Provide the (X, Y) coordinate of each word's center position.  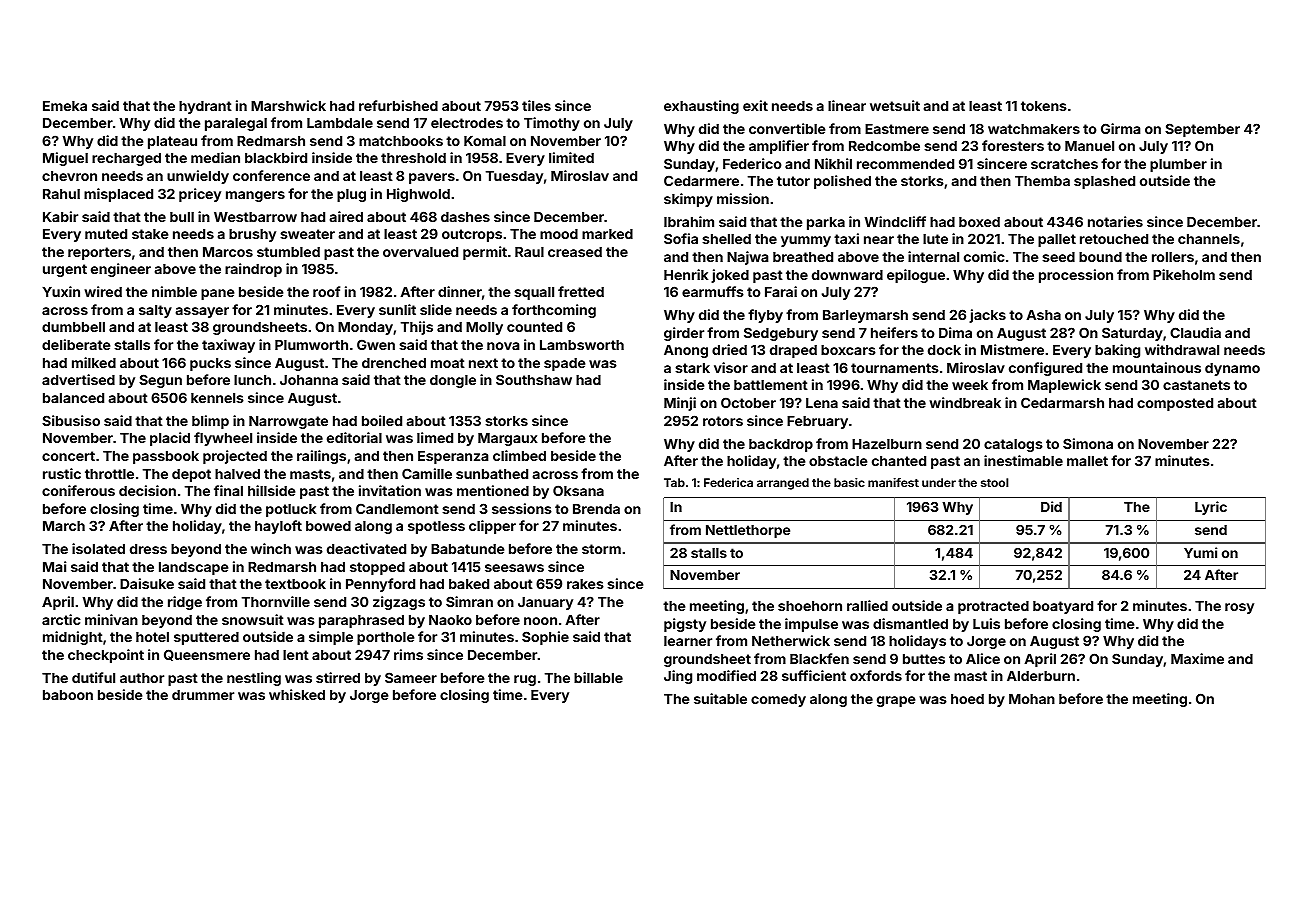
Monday (365, 328)
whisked (297, 694)
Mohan (1032, 699)
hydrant (205, 107)
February (817, 422)
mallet (1087, 461)
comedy (778, 700)
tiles (536, 105)
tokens (1044, 106)
